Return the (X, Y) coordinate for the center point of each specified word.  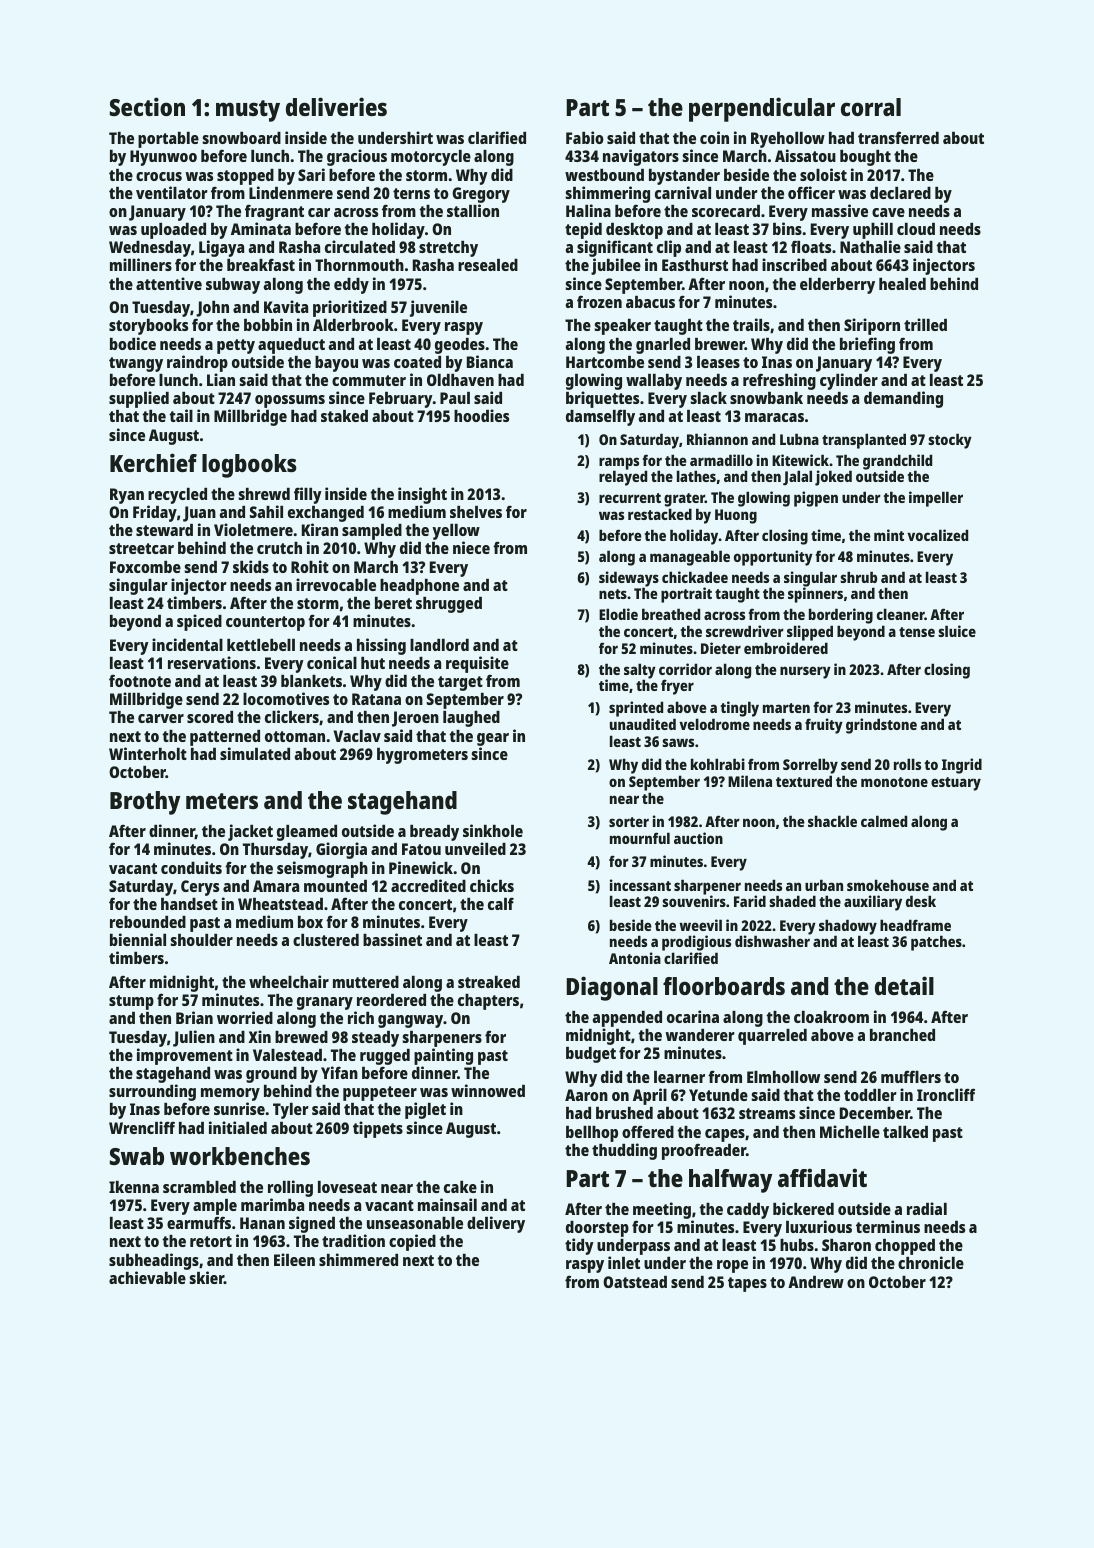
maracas (774, 417)
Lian (221, 379)
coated (417, 362)
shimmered (358, 1259)
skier (206, 1277)
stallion (473, 210)
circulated (360, 246)
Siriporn (872, 326)
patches (936, 943)
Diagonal (612, 988)
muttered (366, 982)
